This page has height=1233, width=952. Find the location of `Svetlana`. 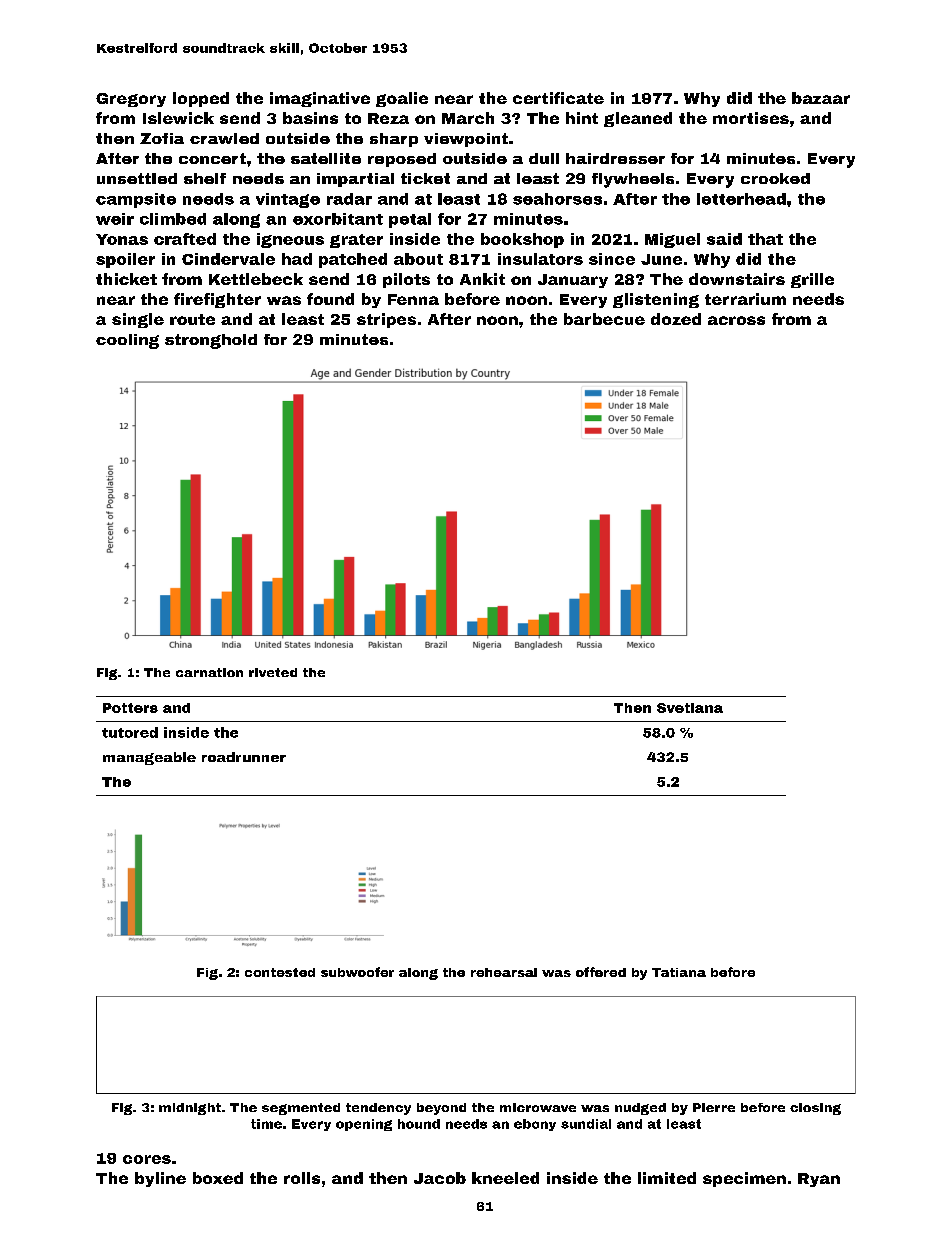

Svetlana is located at coordinates (690, 708).
